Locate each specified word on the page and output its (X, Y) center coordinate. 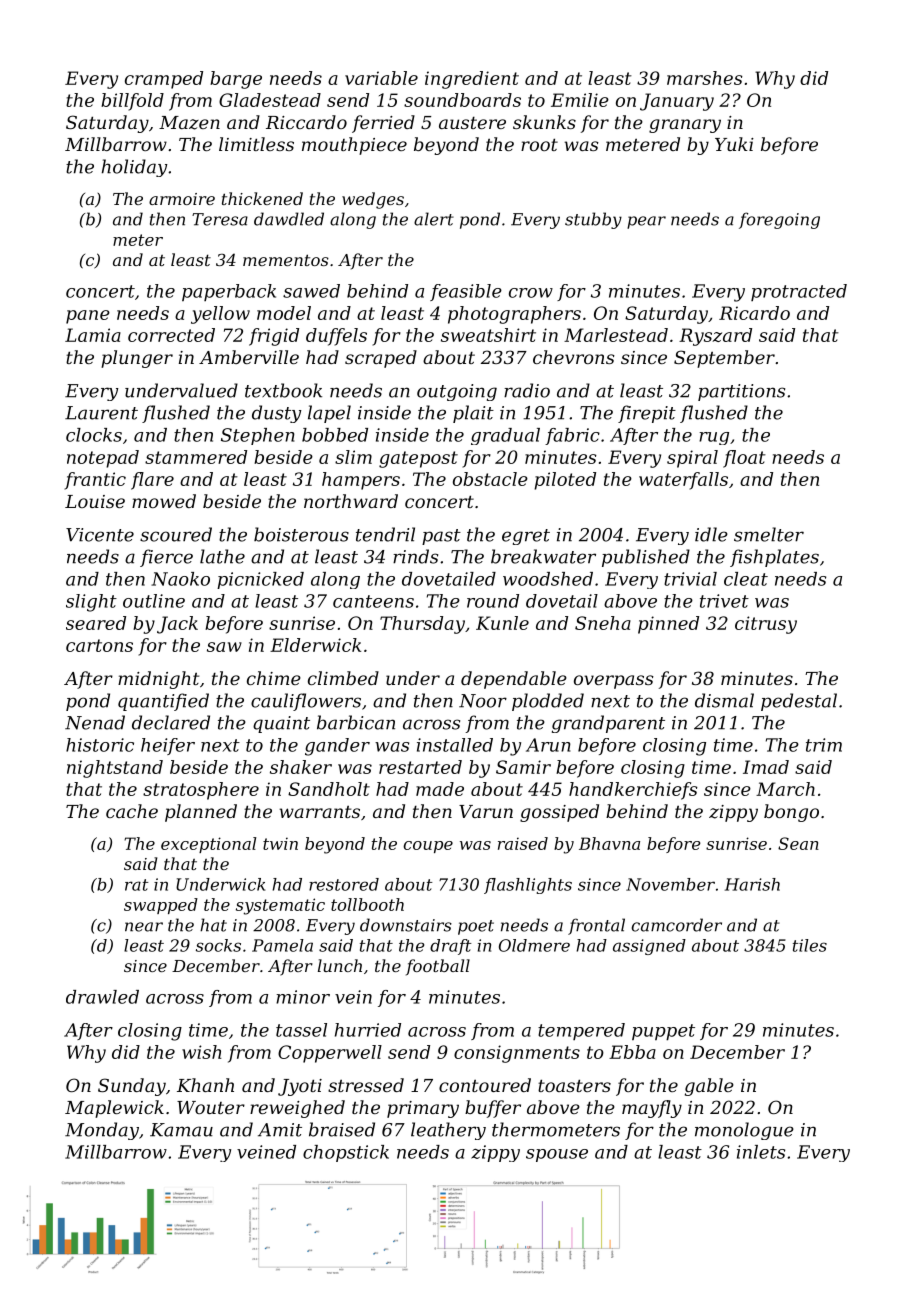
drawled (102, 997)
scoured (176, 534)
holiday (135, 168)
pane (88, 317)
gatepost (418, 459)
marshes (705, 78)
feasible (466, 292)
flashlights (528, 886)
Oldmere (534, 945)
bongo (791, 813)
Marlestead (616, 335)
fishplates (774, 558)
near (144, 927)
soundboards (462, 100)
